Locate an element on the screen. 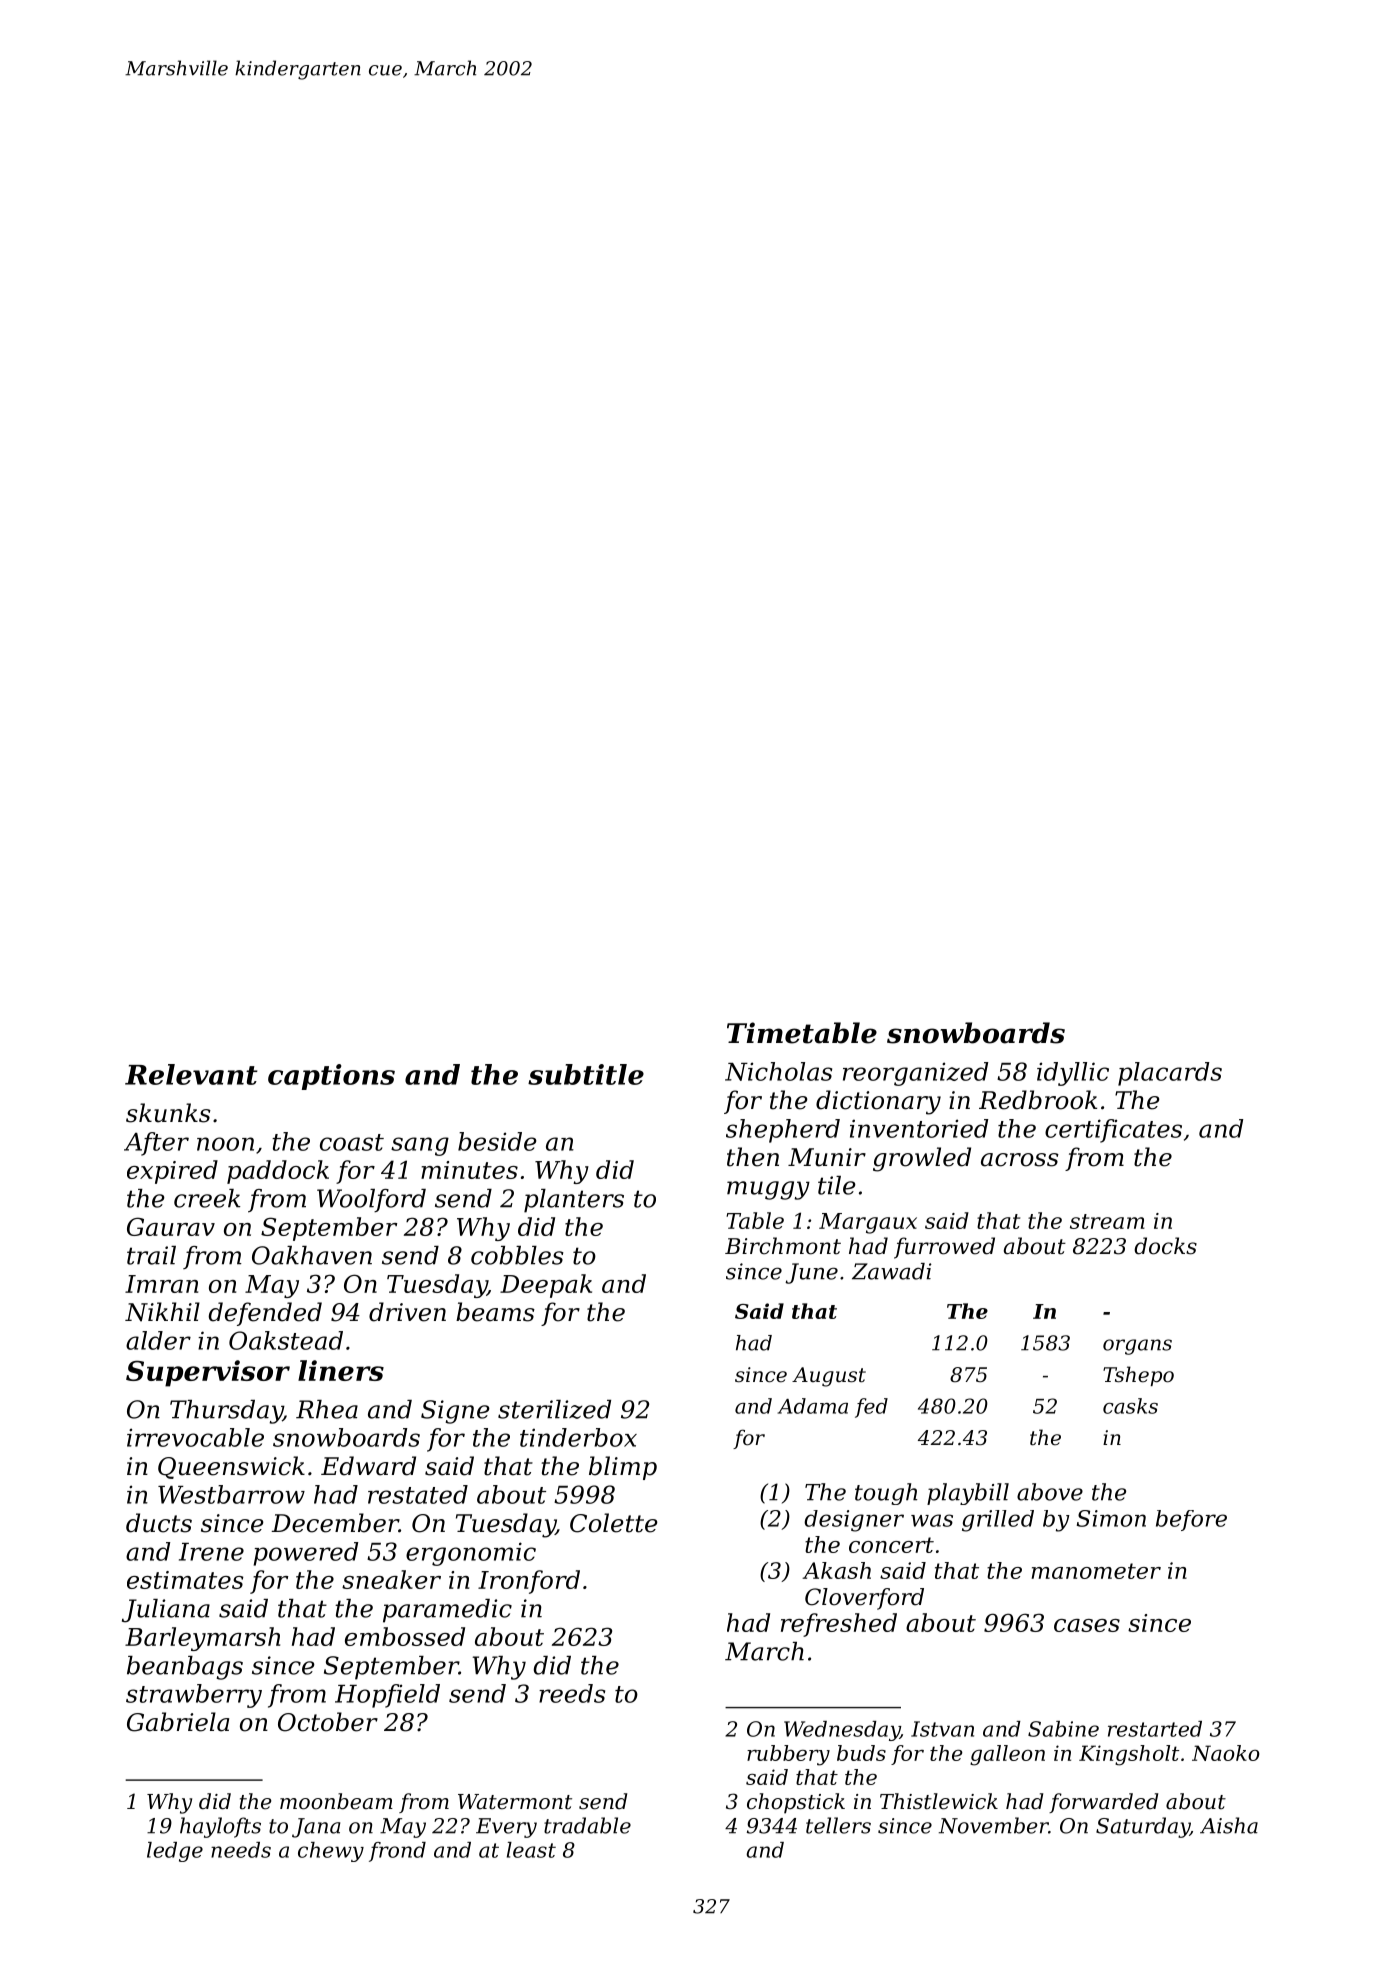  captions is located at coordinates (331, 1077).
